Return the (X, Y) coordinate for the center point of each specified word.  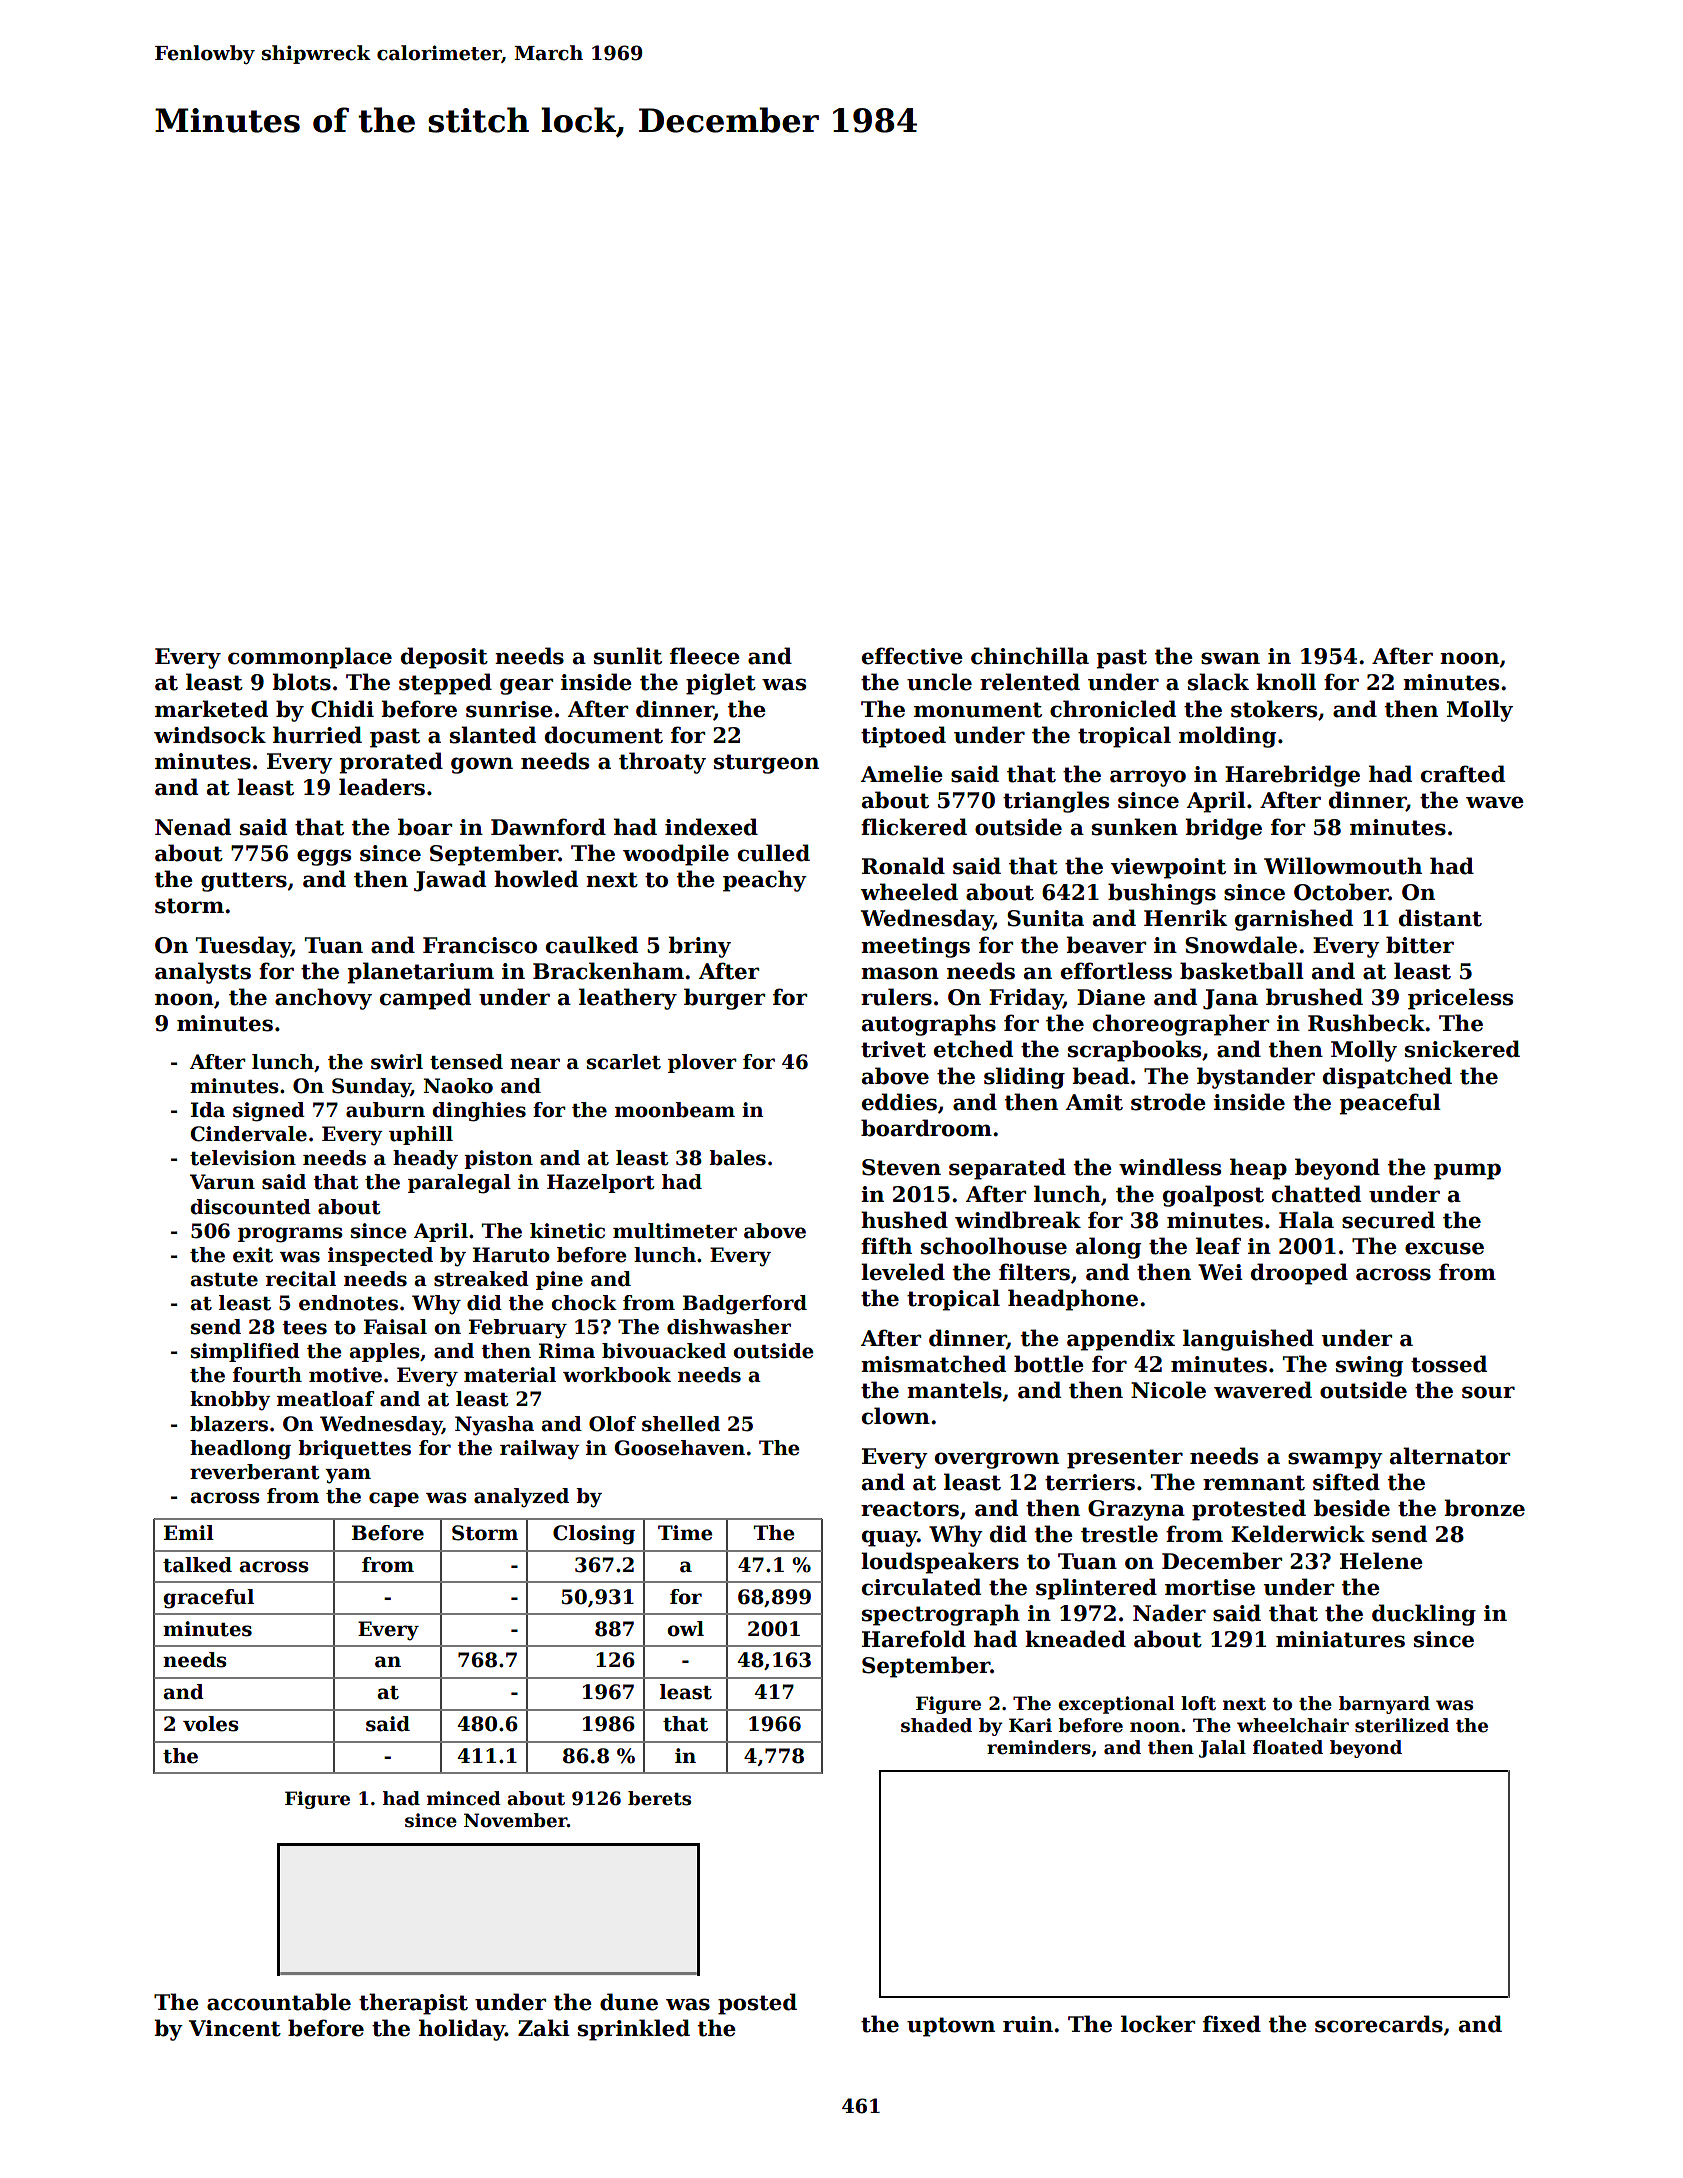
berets (659, 1798)
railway (540, 1450)
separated (1007, 1169)
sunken (1135, 827)
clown (896, 1416)
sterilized (1402, 1725)
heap (1258, 1169)
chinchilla (1030, 656)
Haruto (511, 1255)
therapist (413, 2004)
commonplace (310, 658)
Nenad (193, 827)
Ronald (903, 866)
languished (1248, 1340)
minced (464, 1798)
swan (1230, 658)
